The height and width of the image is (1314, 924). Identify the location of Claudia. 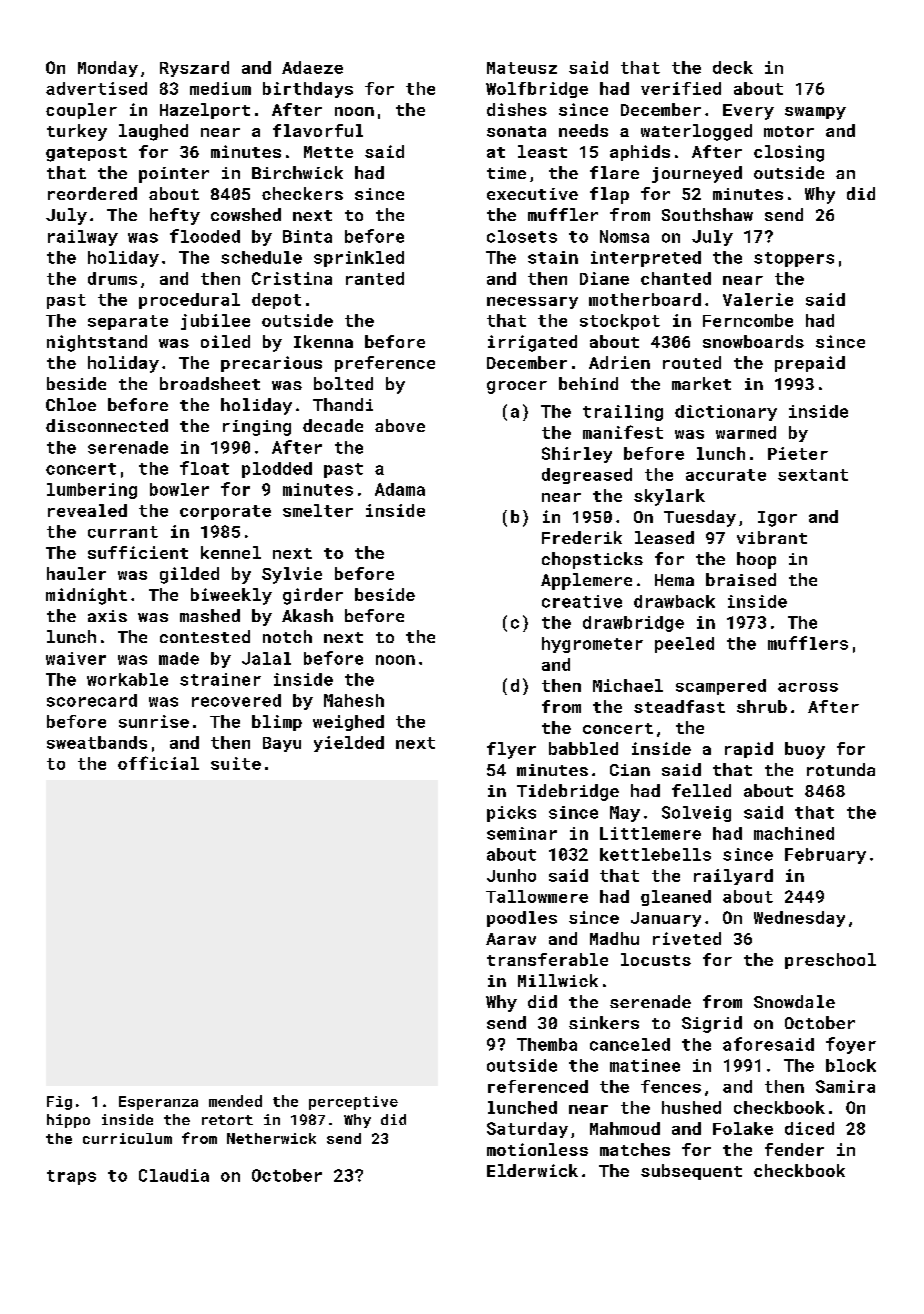
(174, 1175).
